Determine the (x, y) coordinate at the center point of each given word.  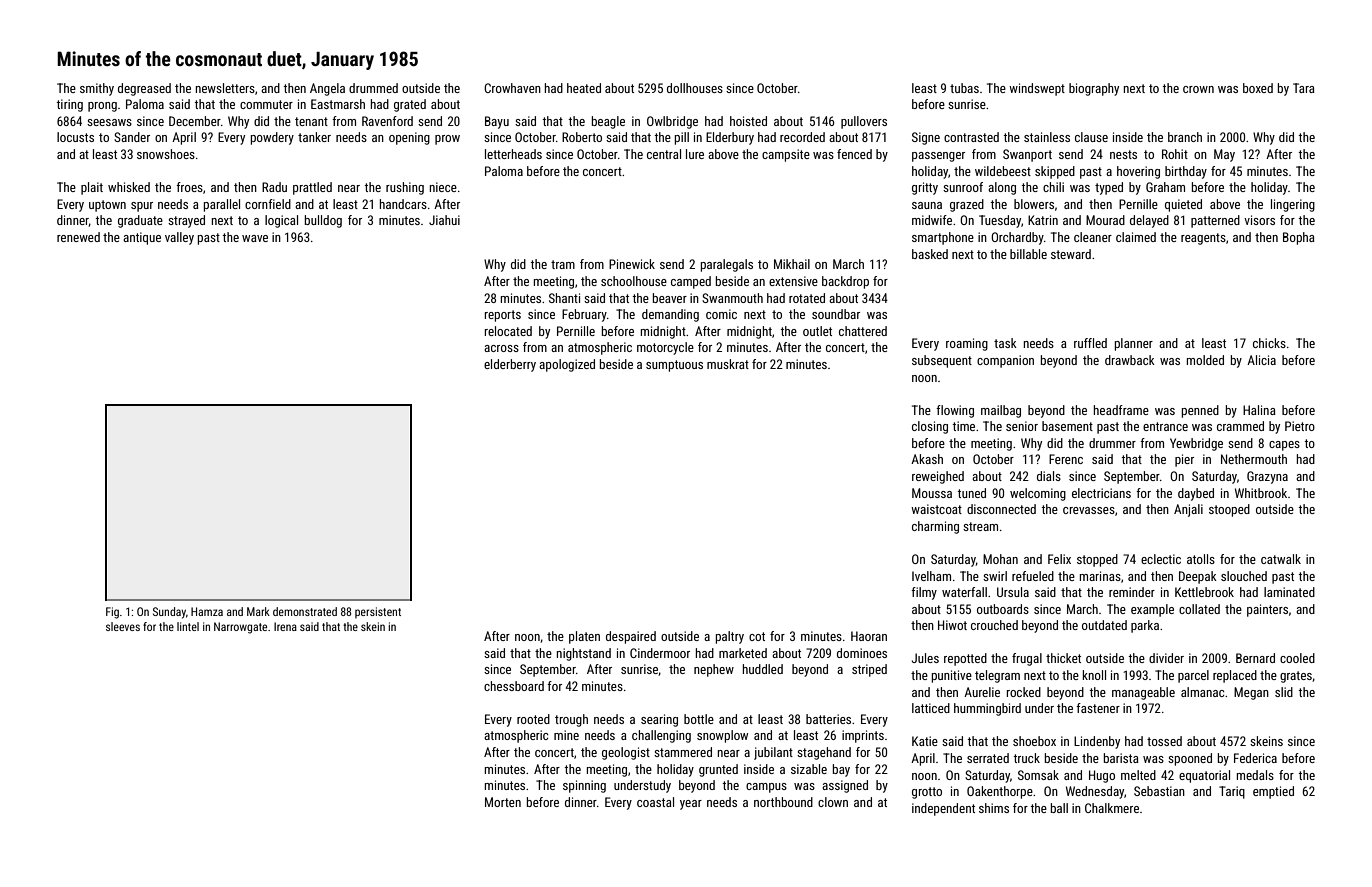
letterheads (513, 154)
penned (1200, 411)
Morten (503, 802)
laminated (1289, 592)
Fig (112, 613)
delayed (1149, 221)
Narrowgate (240, 628)
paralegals (727, 265)
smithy (97, 89)
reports (503, 316)
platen (584, 637)
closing (930, 427)
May (1224, 155)
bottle (699, 719)
